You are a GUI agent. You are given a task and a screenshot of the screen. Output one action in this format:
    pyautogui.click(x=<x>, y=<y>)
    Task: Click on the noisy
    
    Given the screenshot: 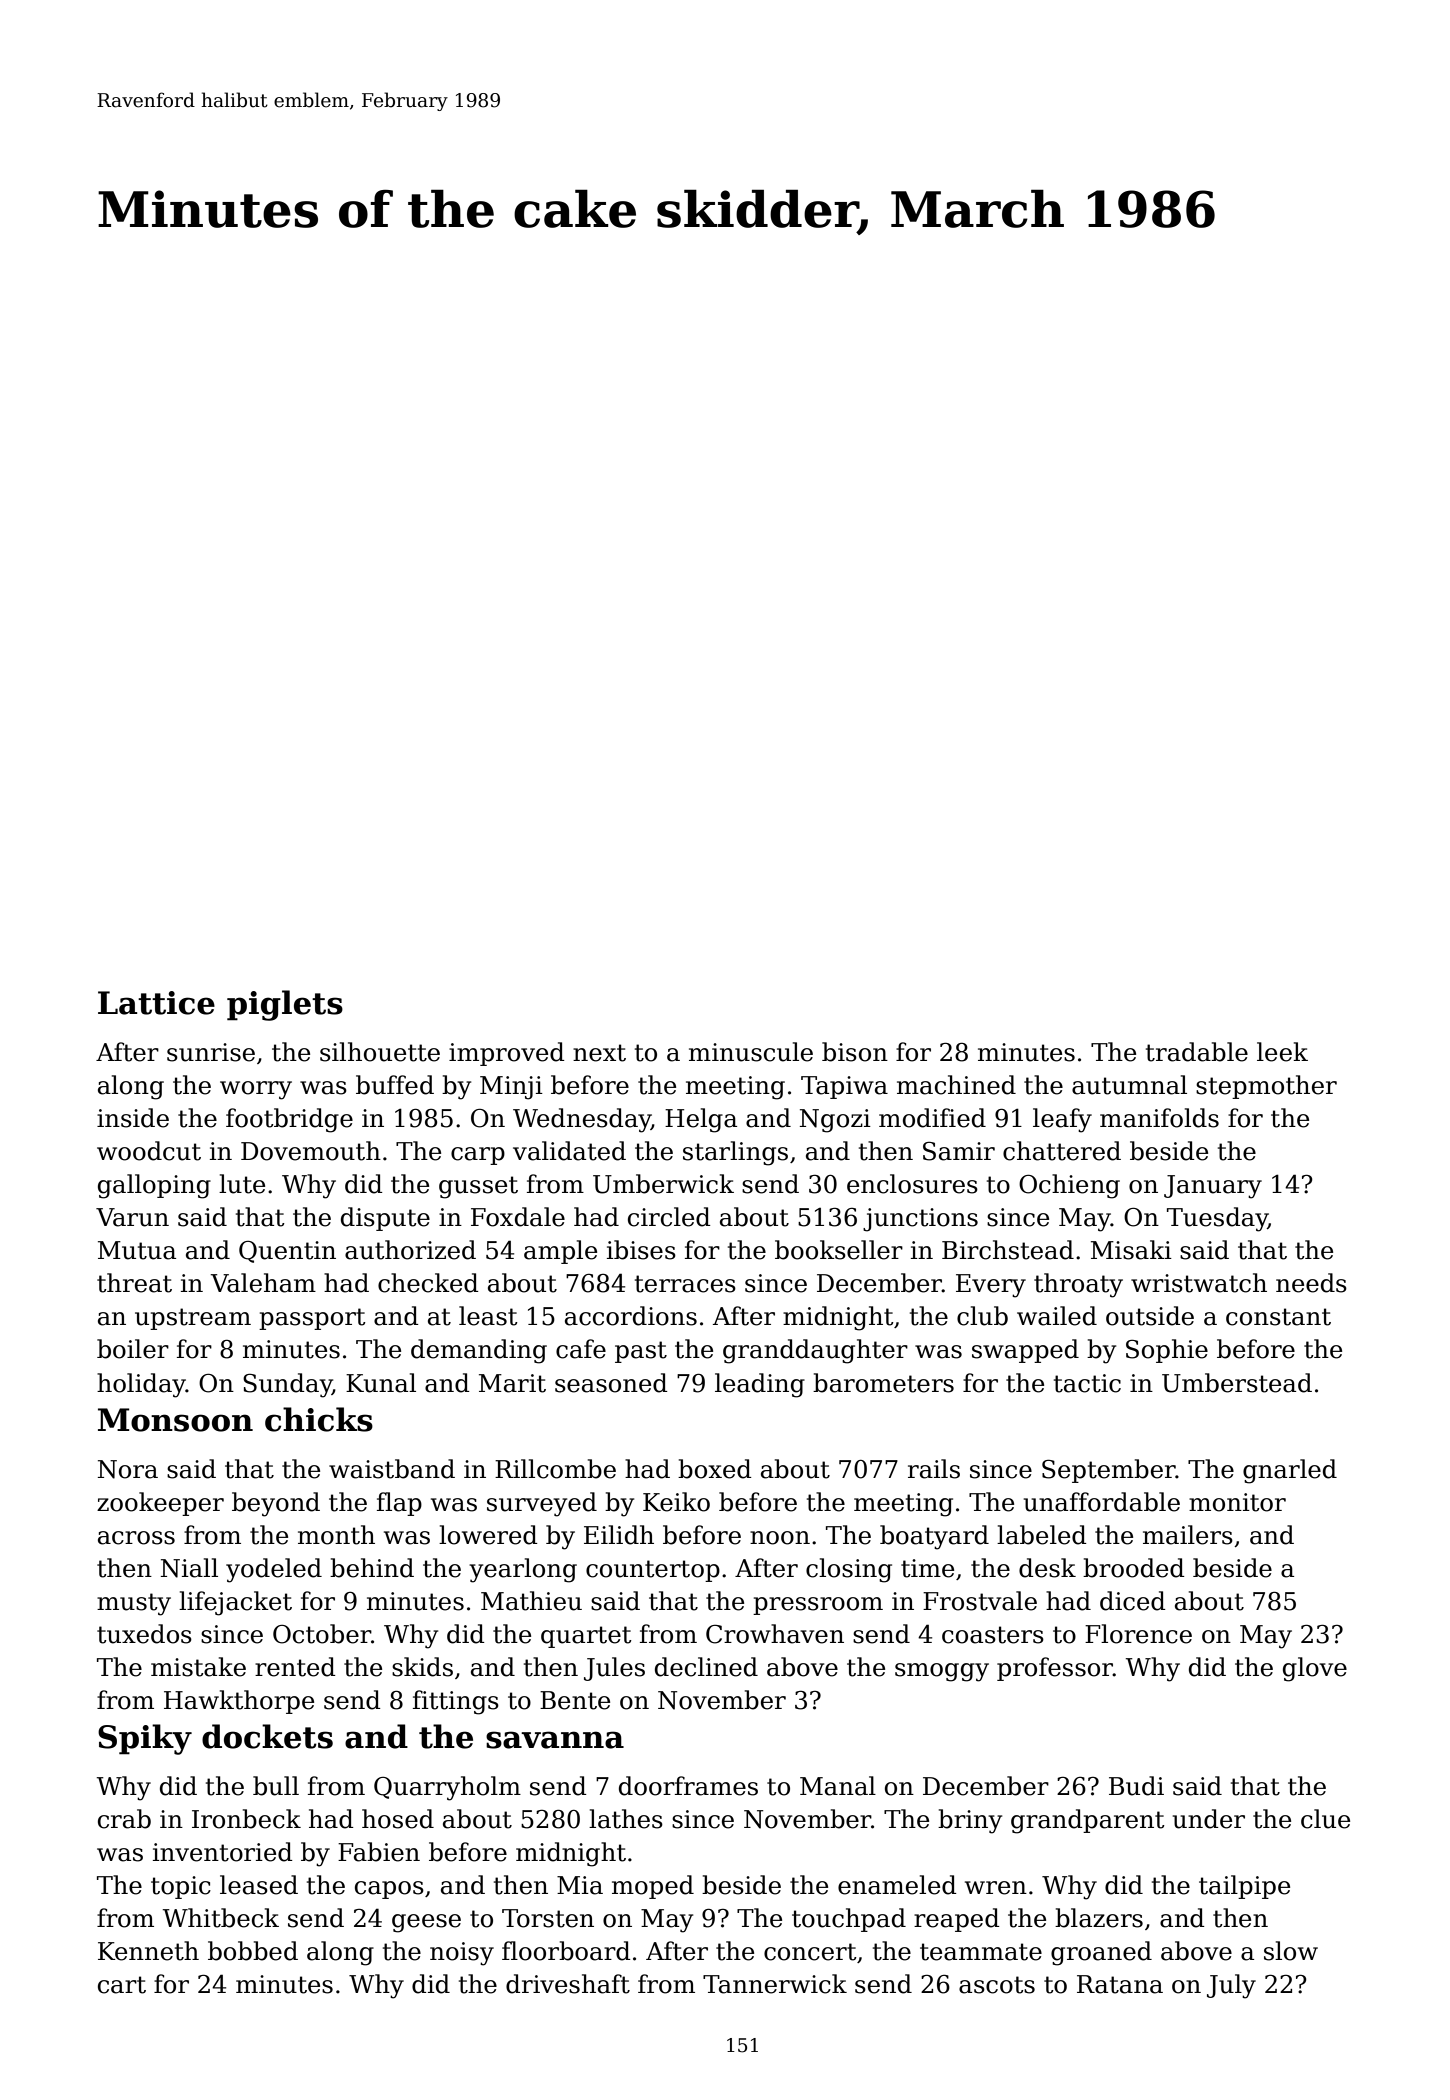 What is the action you would take?
    pyautogui.click(x=462, y=1954)
